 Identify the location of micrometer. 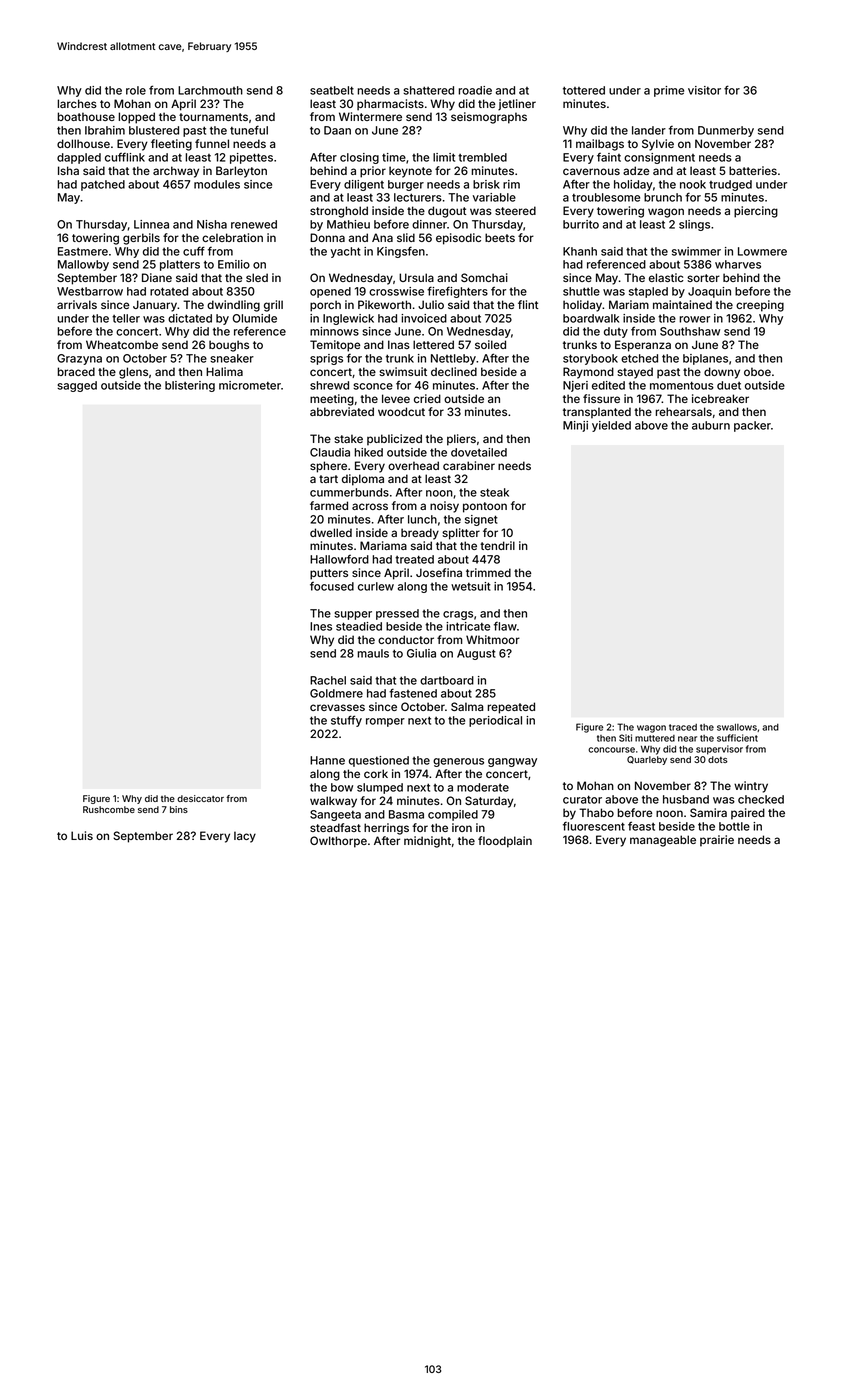
(250, 385).
